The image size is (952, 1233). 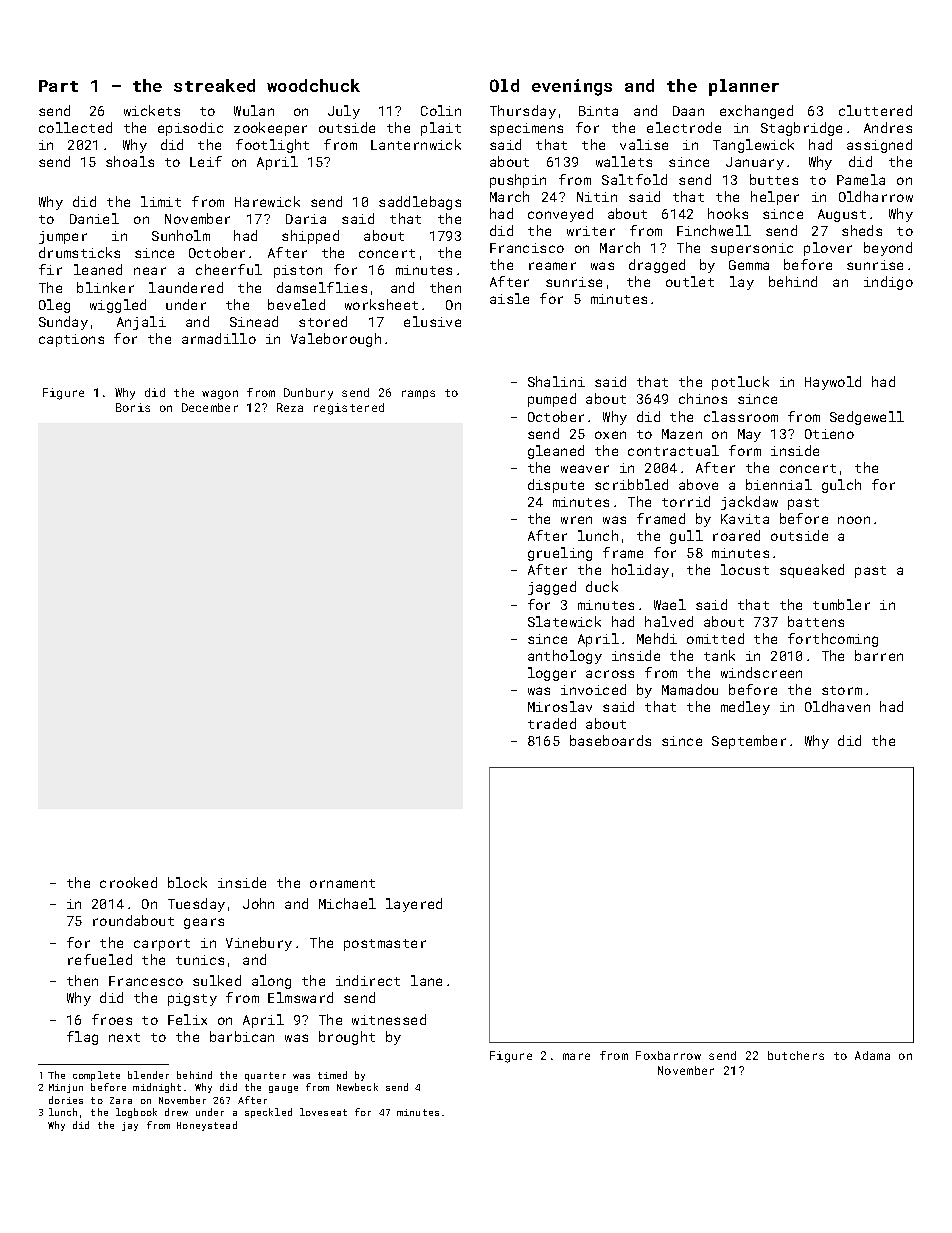 I want to click on captions, so click(x=71, y=340).
